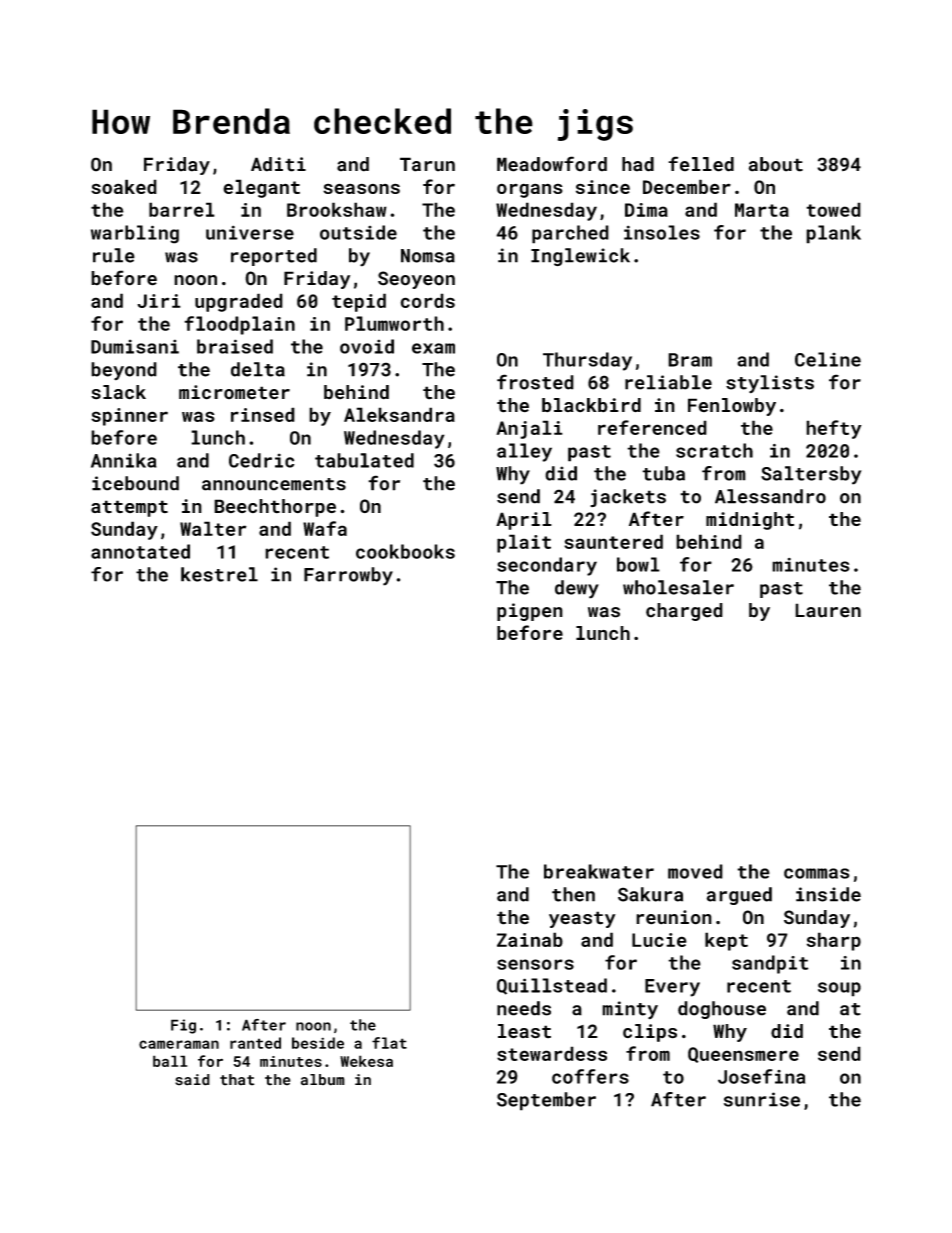 Image resolution: width=952 pixels, height=1233 pixels. What do you see at coordinates (701, 164) in the screenshot?
I see `felled` at bounding box center [701, 164].
